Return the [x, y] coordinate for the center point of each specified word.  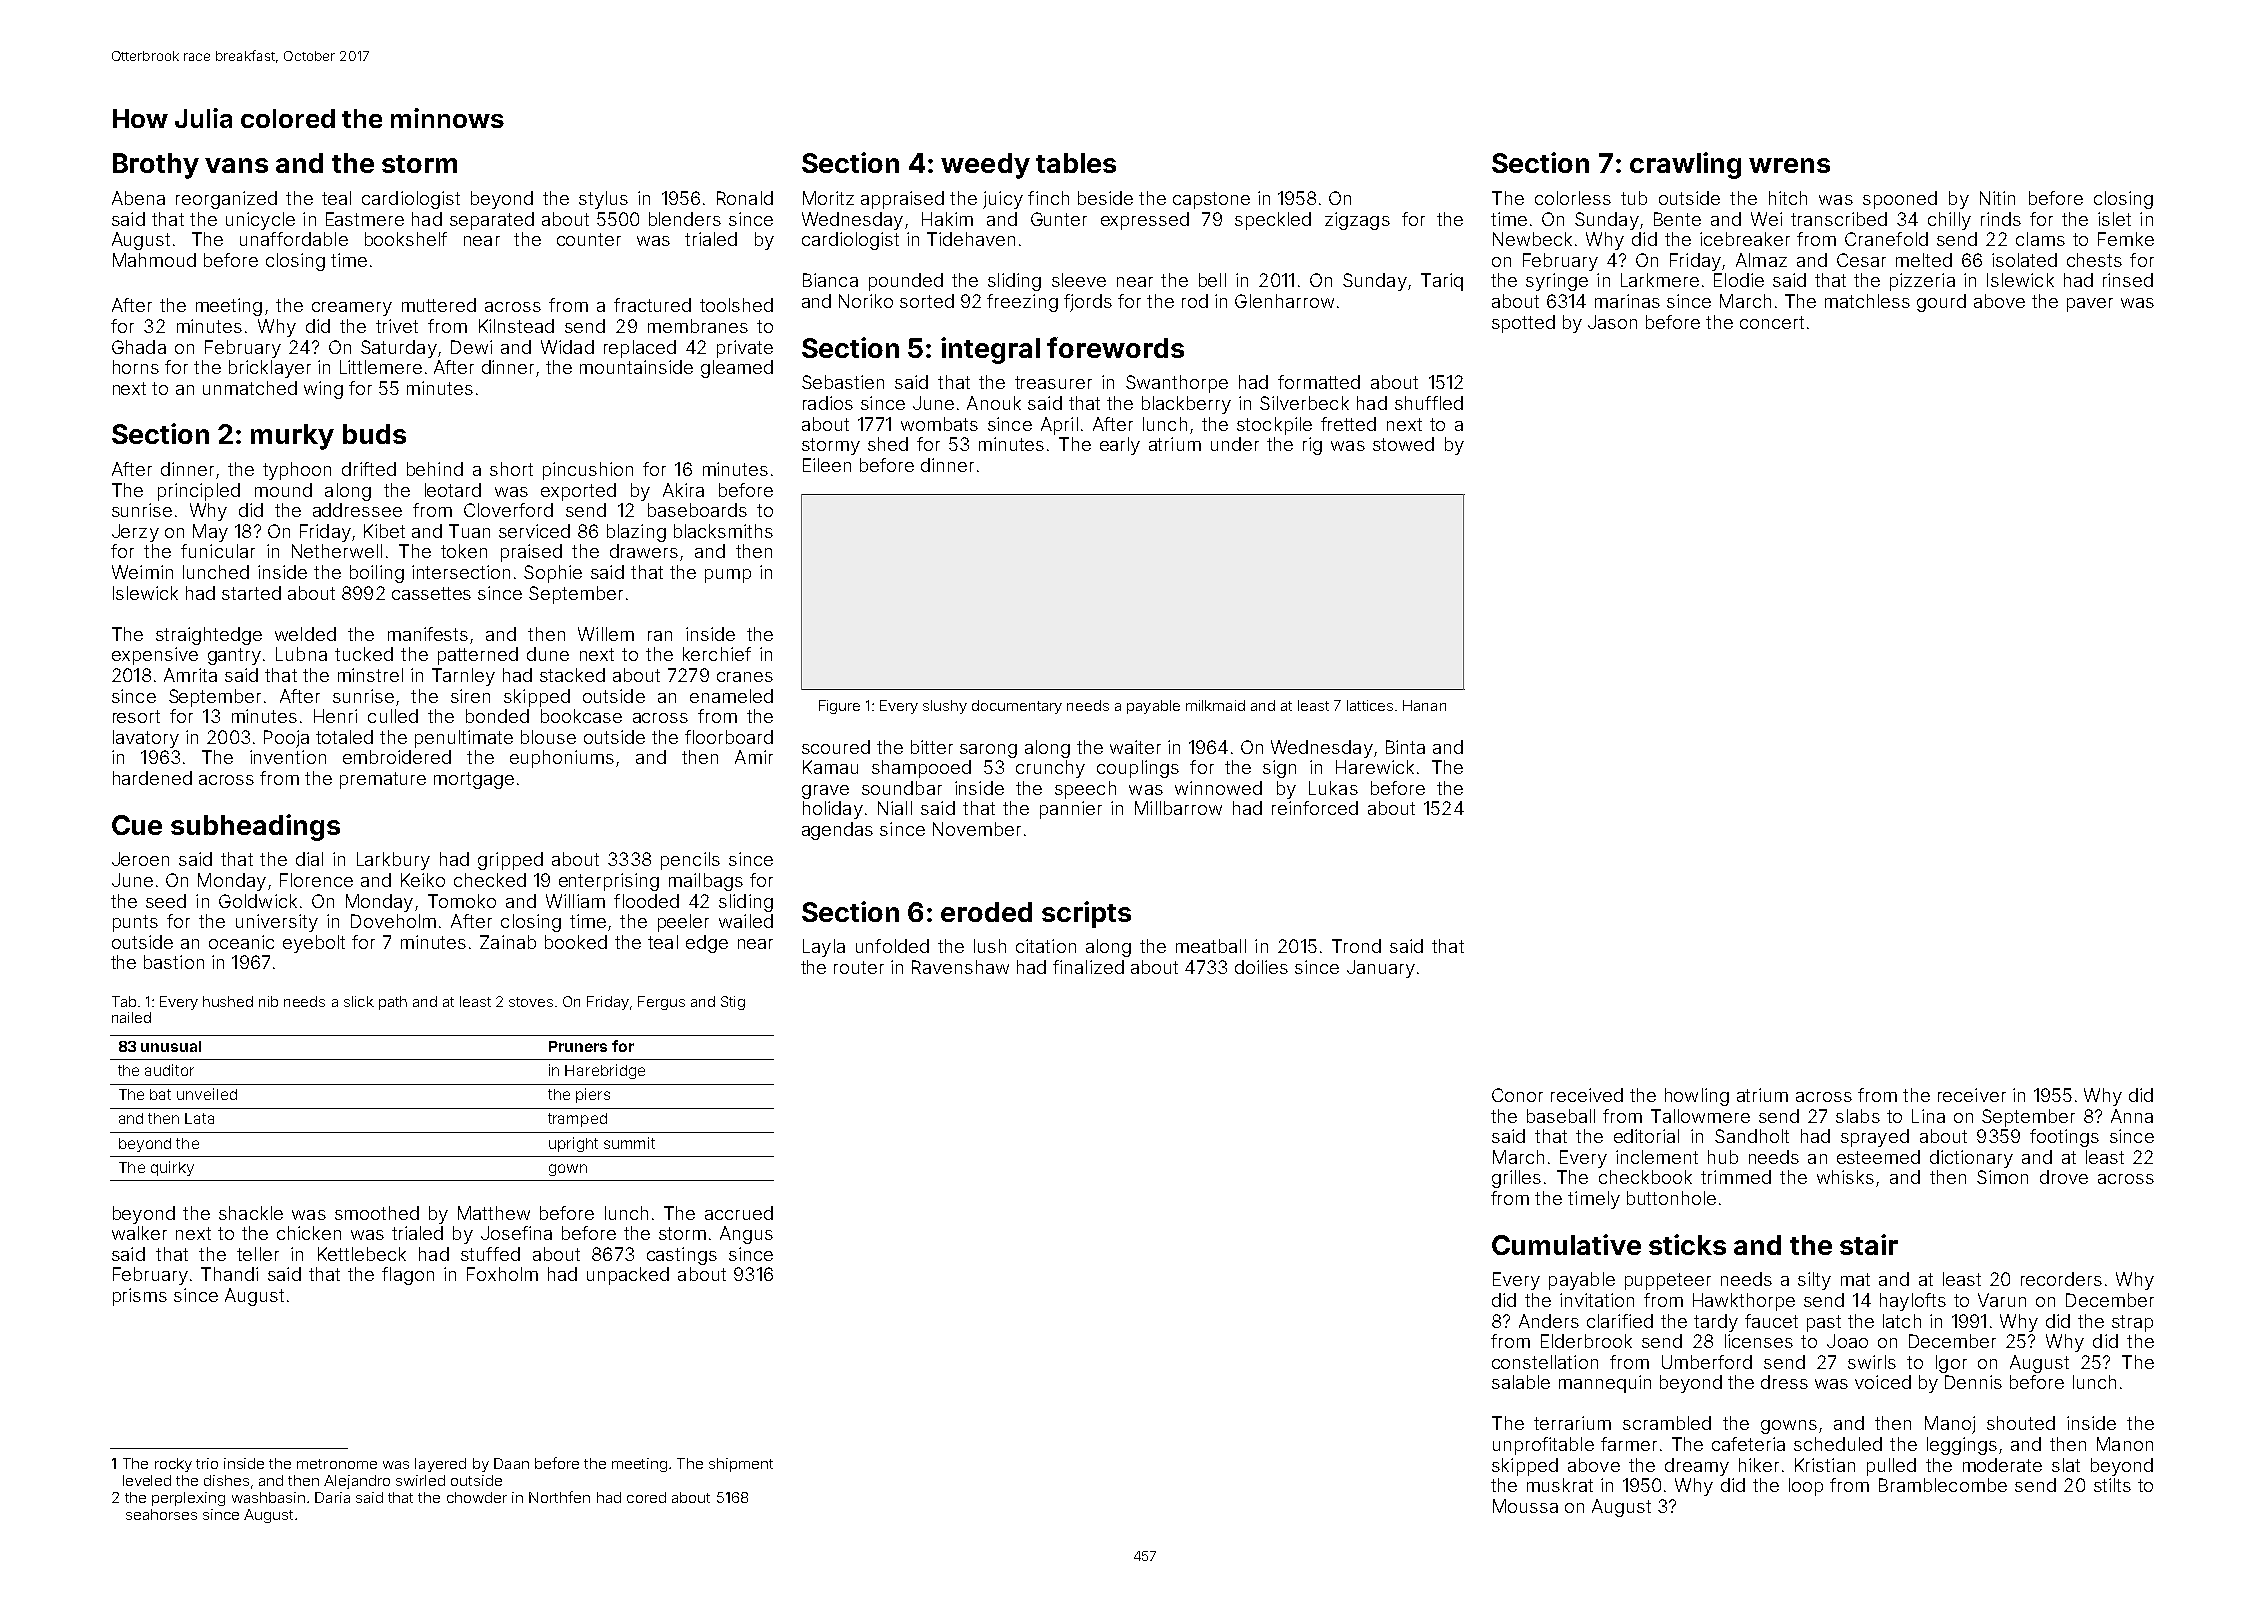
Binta [1405, 747]
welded [305, 634]
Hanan [1424, 705]
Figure [839, 707]
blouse [548, 737]
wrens [1789, 165]
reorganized [226, 200]
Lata [199, 1118]
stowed [1403, 444]
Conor [1517, 1095]
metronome [337, 1464]
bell [1212, 280]
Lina [1928, 1116]
